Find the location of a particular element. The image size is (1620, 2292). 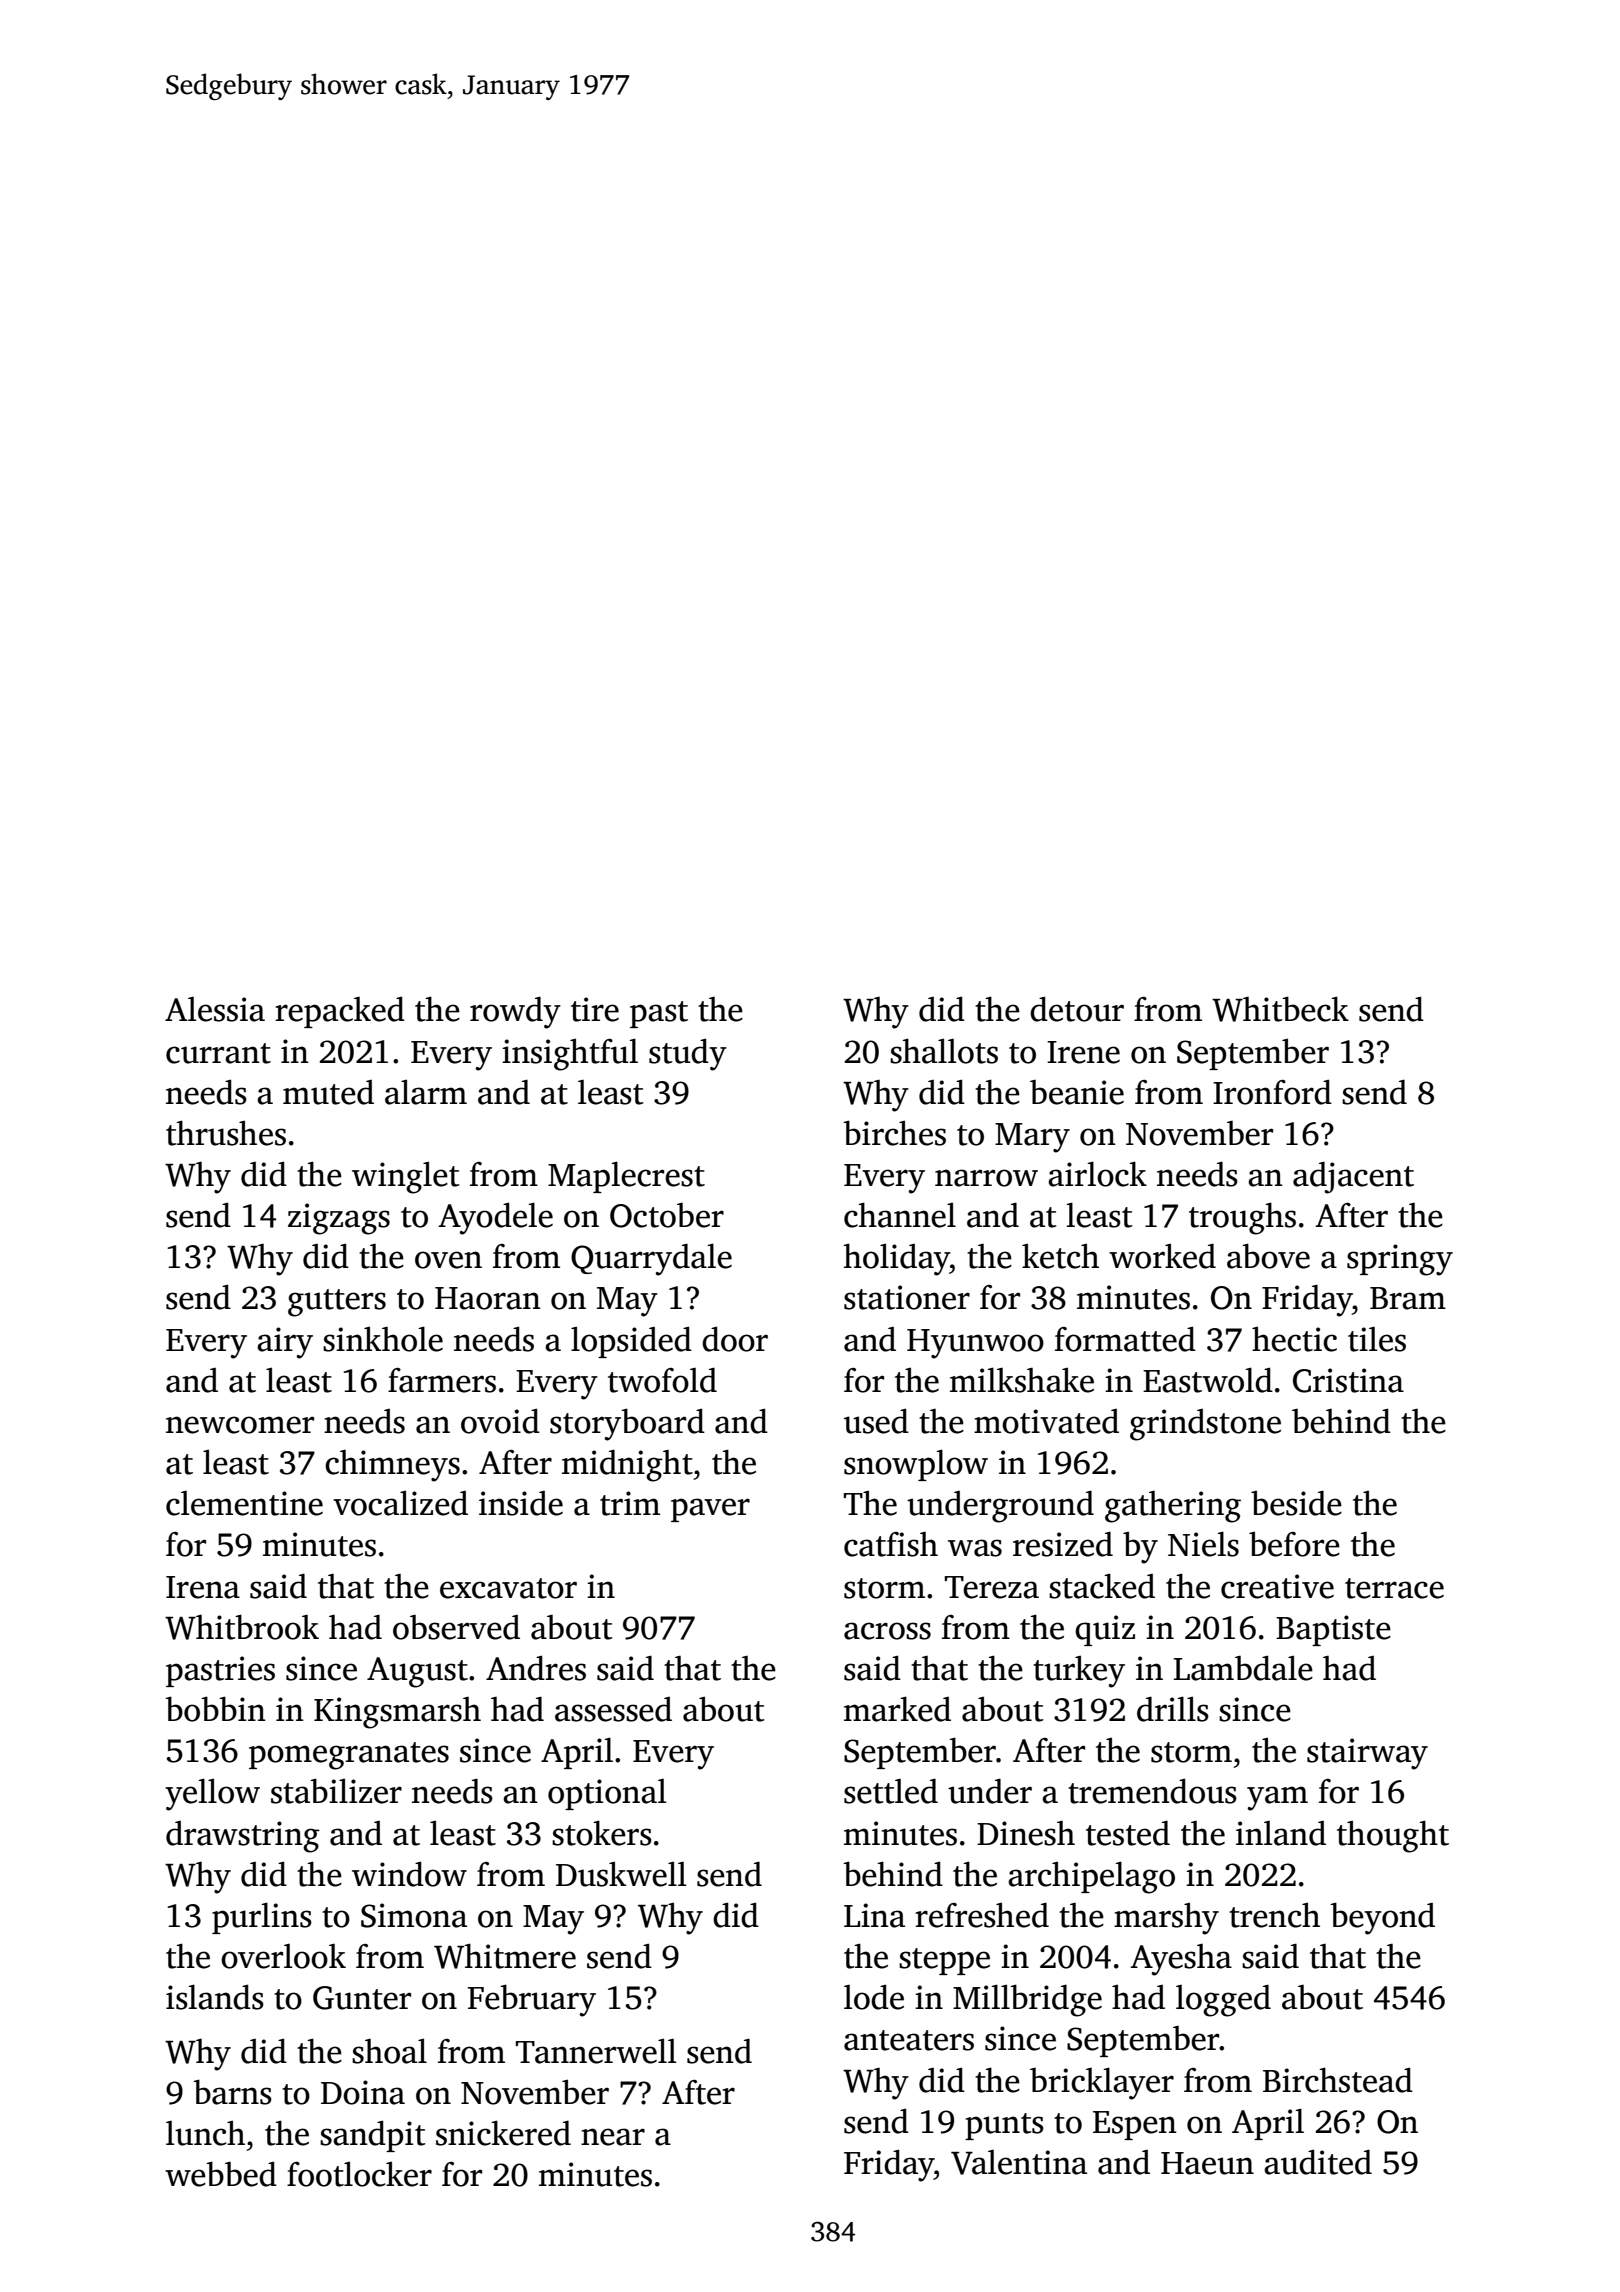

August is located at coordinates (417, 1672).
